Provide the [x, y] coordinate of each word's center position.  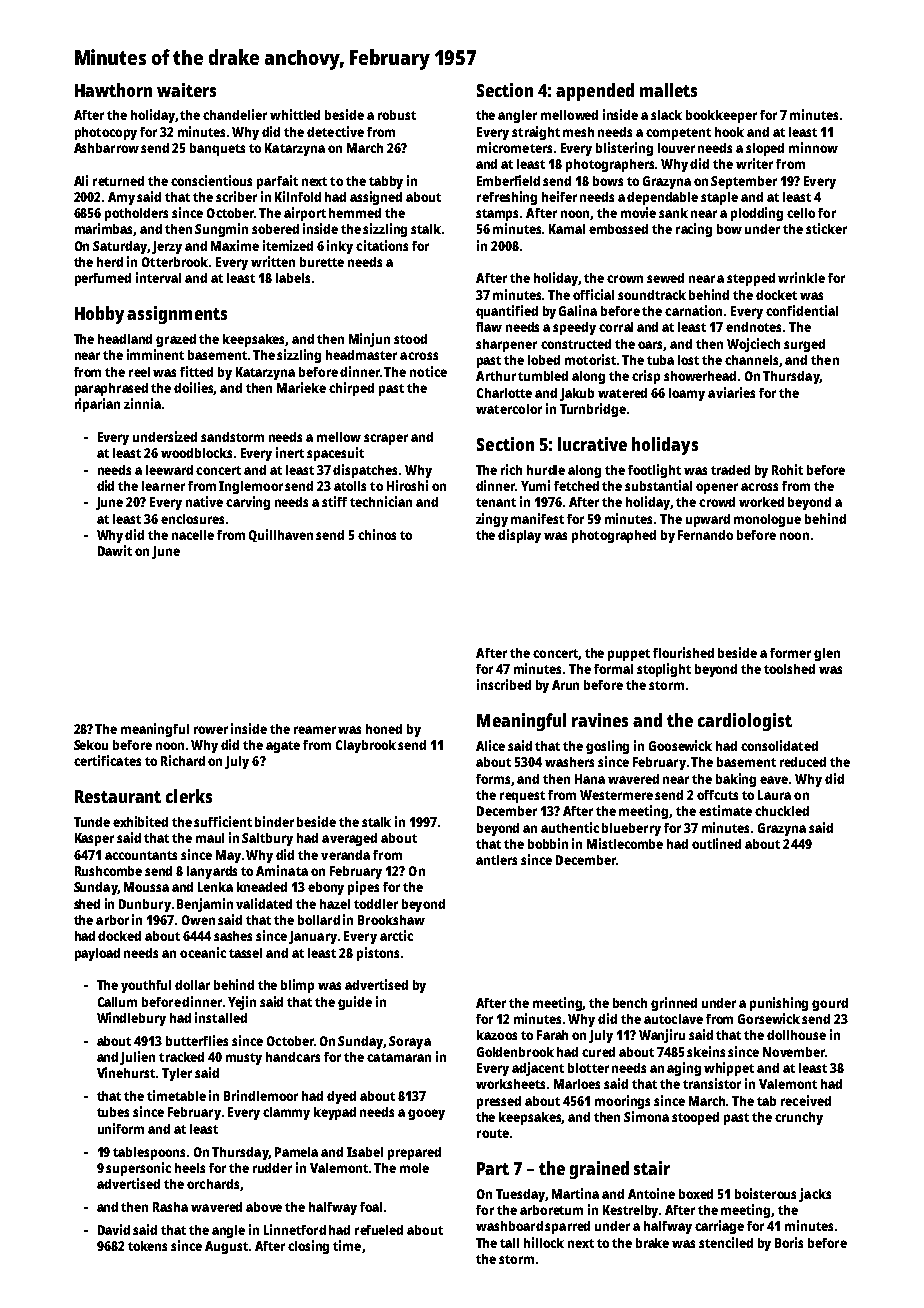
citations [382, 245]
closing [308, 1247]
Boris [789, 1242]
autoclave [673, 1019]
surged [804, 345]
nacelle [193, 535]
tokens [147, 1246]
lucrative [592, 444]
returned [118, 181]
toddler [376, 904]
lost [688, 360]
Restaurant [118, 796]
